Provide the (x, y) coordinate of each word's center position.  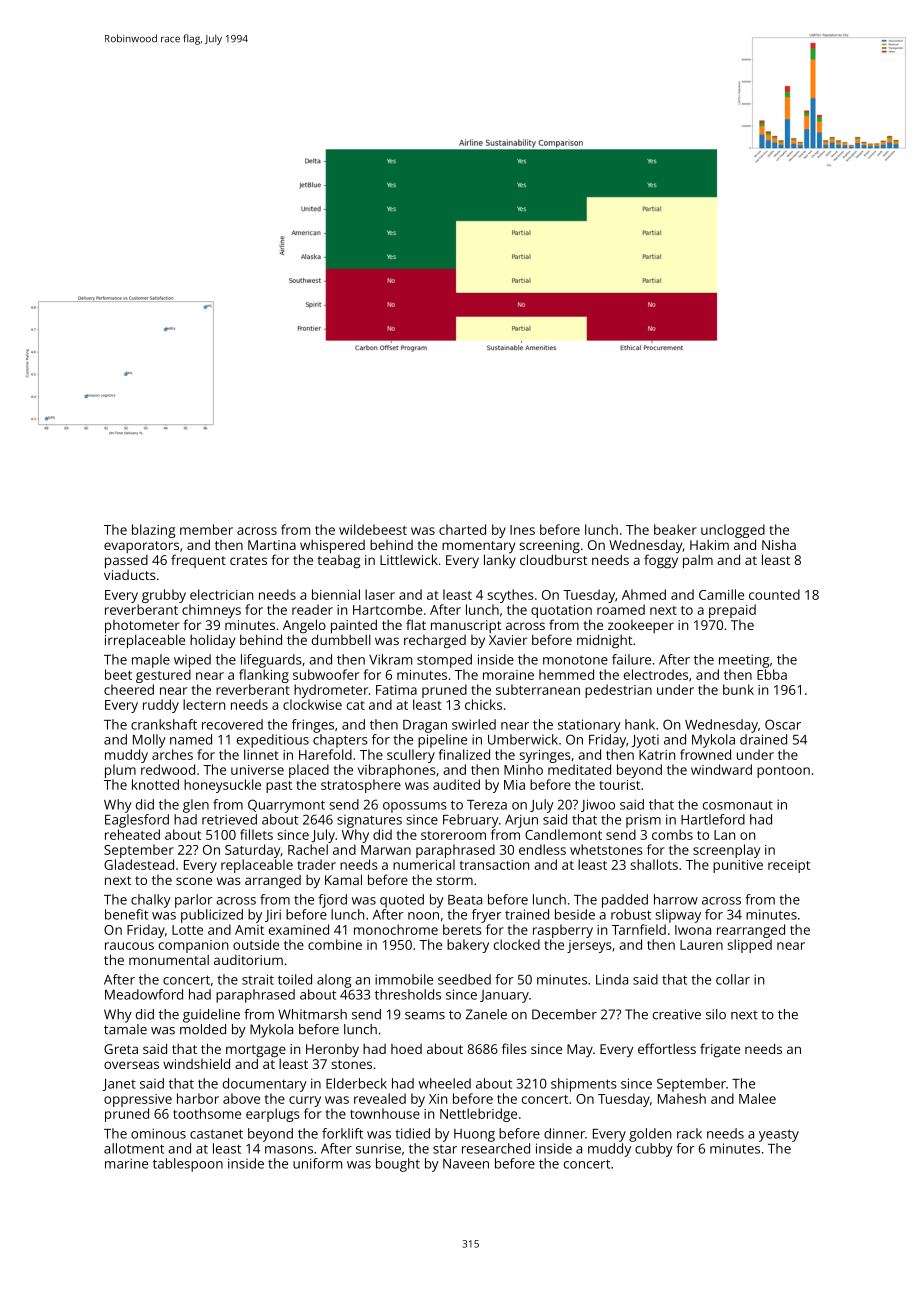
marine (126, 1163)
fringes (313, 726)
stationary (589, 726)
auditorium (248, 960)
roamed (621, 609)
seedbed (464, 979)
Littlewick (409, 559)
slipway (678, 916)
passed (126, 562)
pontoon (783, 772)
